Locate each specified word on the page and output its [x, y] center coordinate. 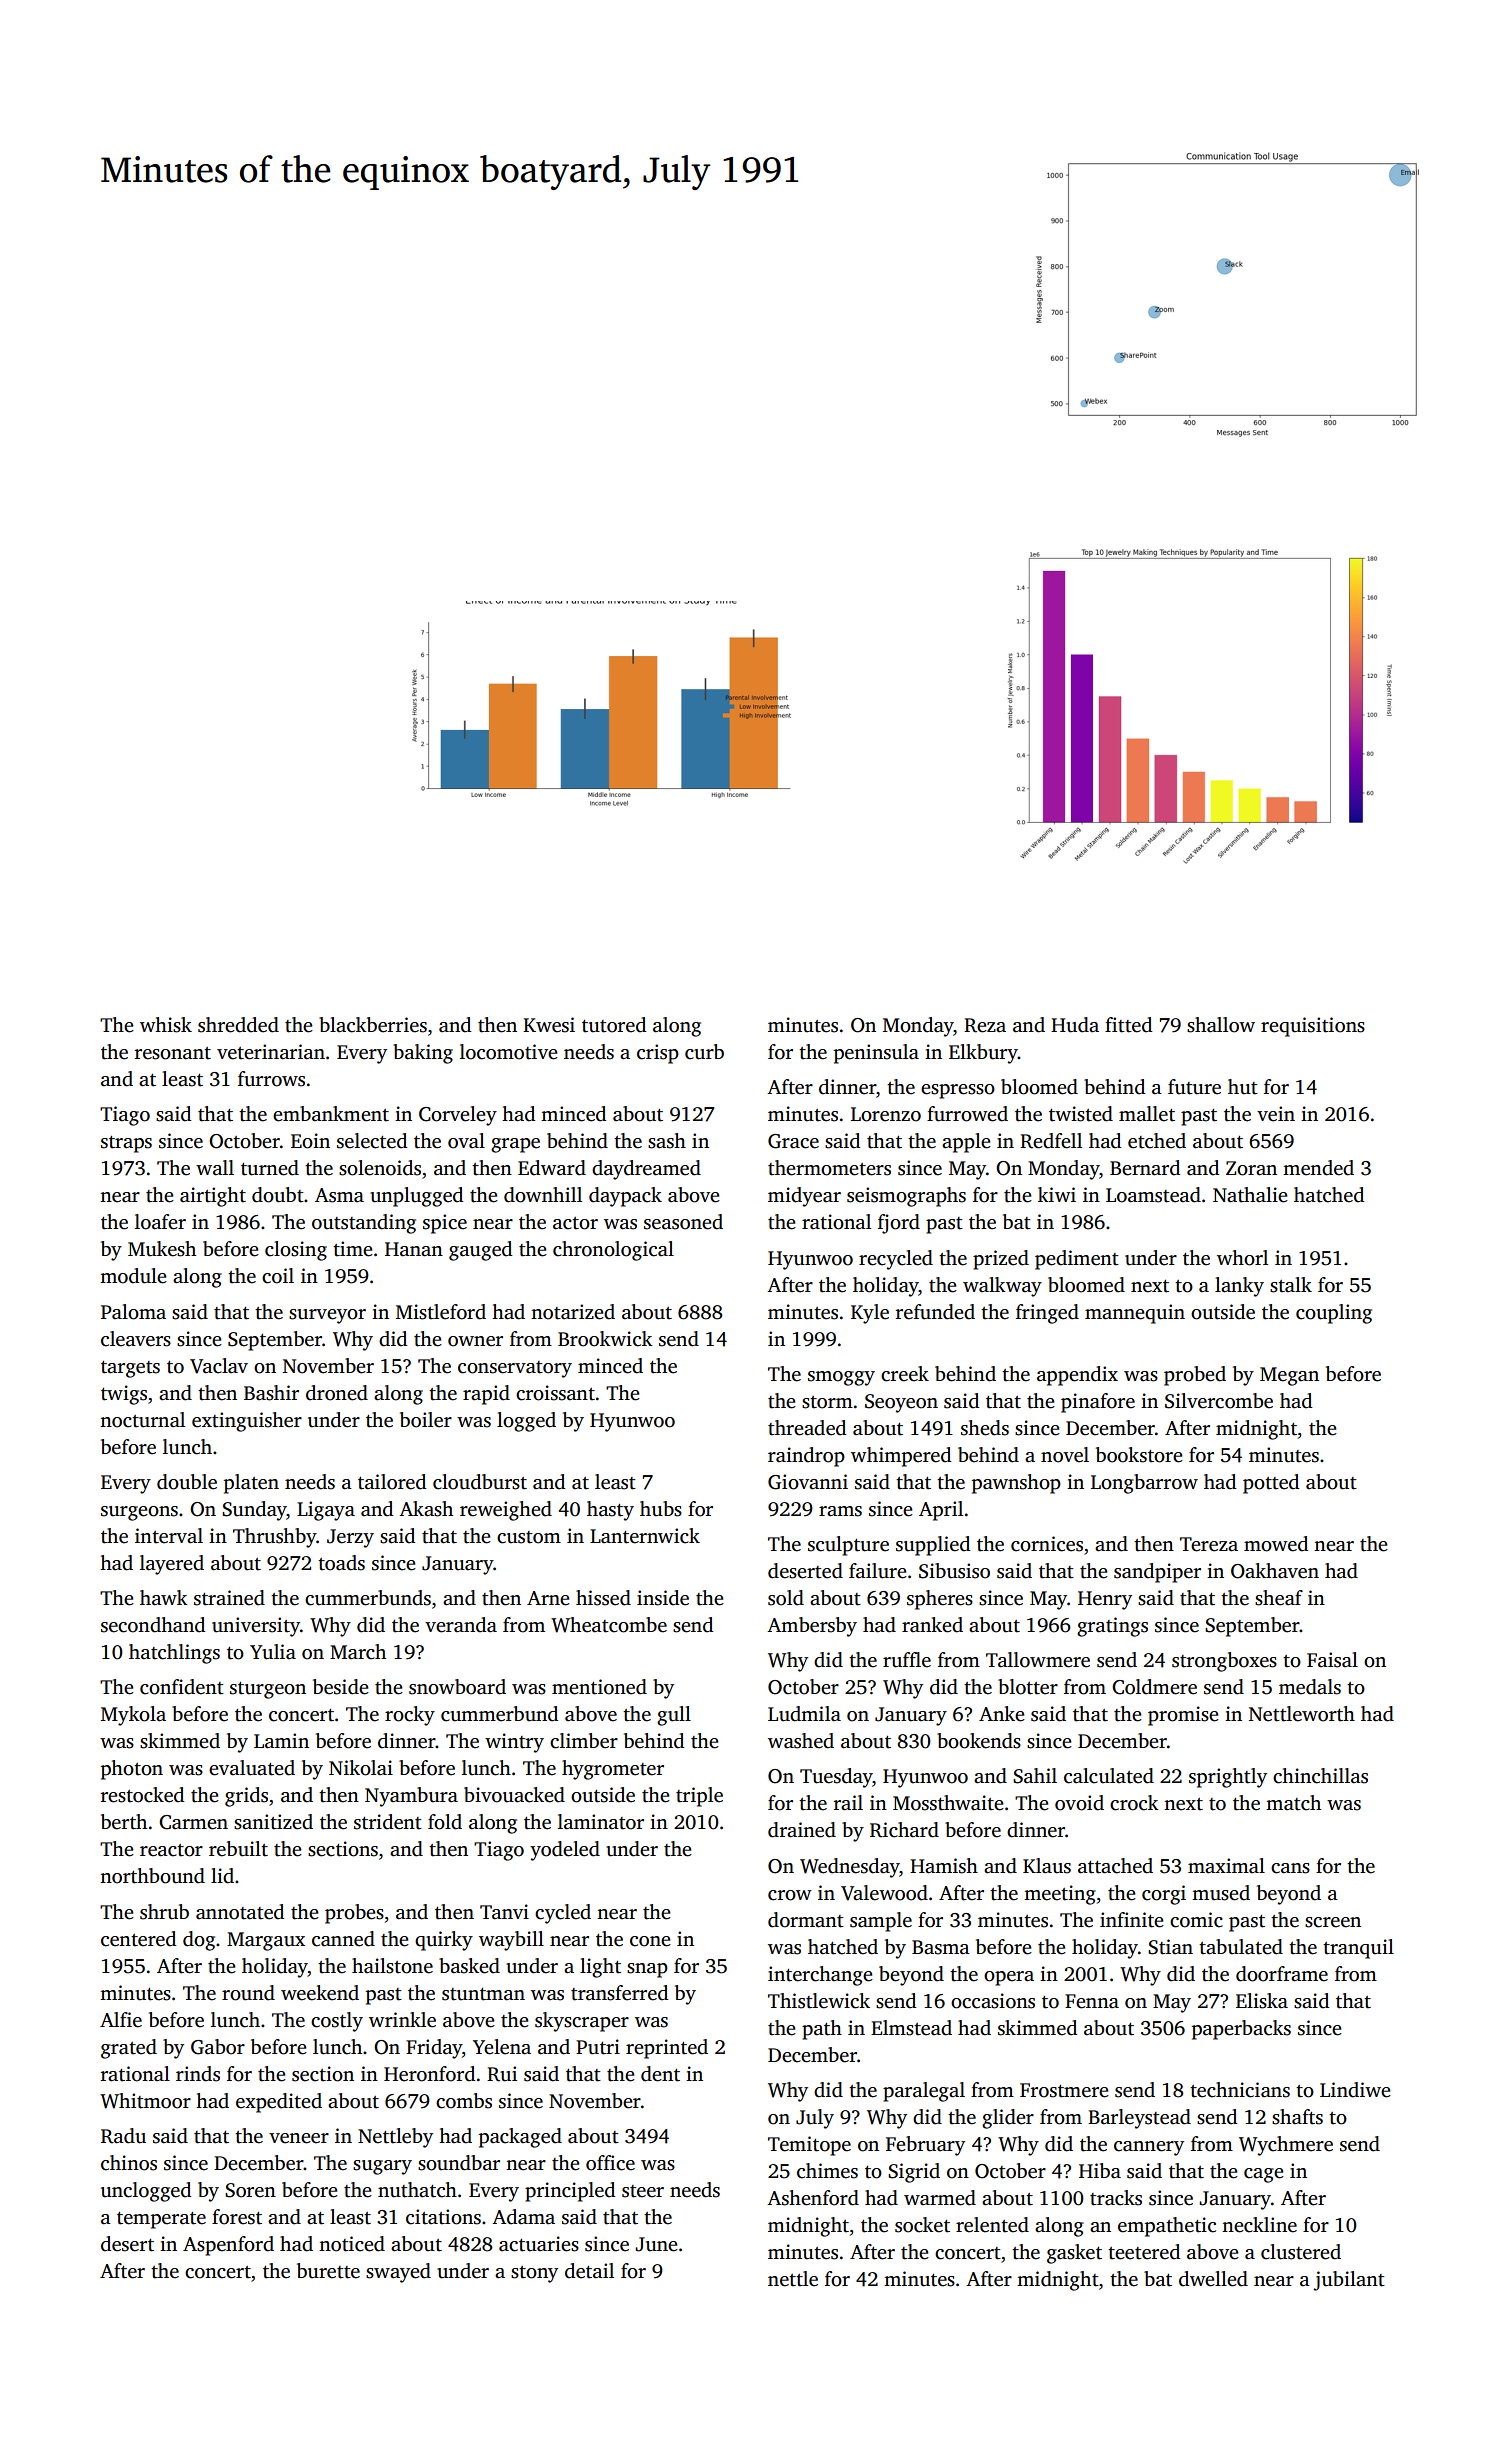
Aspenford [228, 2246]
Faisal [1332, 1660]
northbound [152, 1876]
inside [663, 1598]
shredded [238, 1025]
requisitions [1313, 1027]
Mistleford [441, 1312]
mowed [1276, 1544]
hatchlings [174, 1654]
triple [699, 1797]
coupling [1334, 1314]
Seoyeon [901, 1403]
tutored [614, 1025]
